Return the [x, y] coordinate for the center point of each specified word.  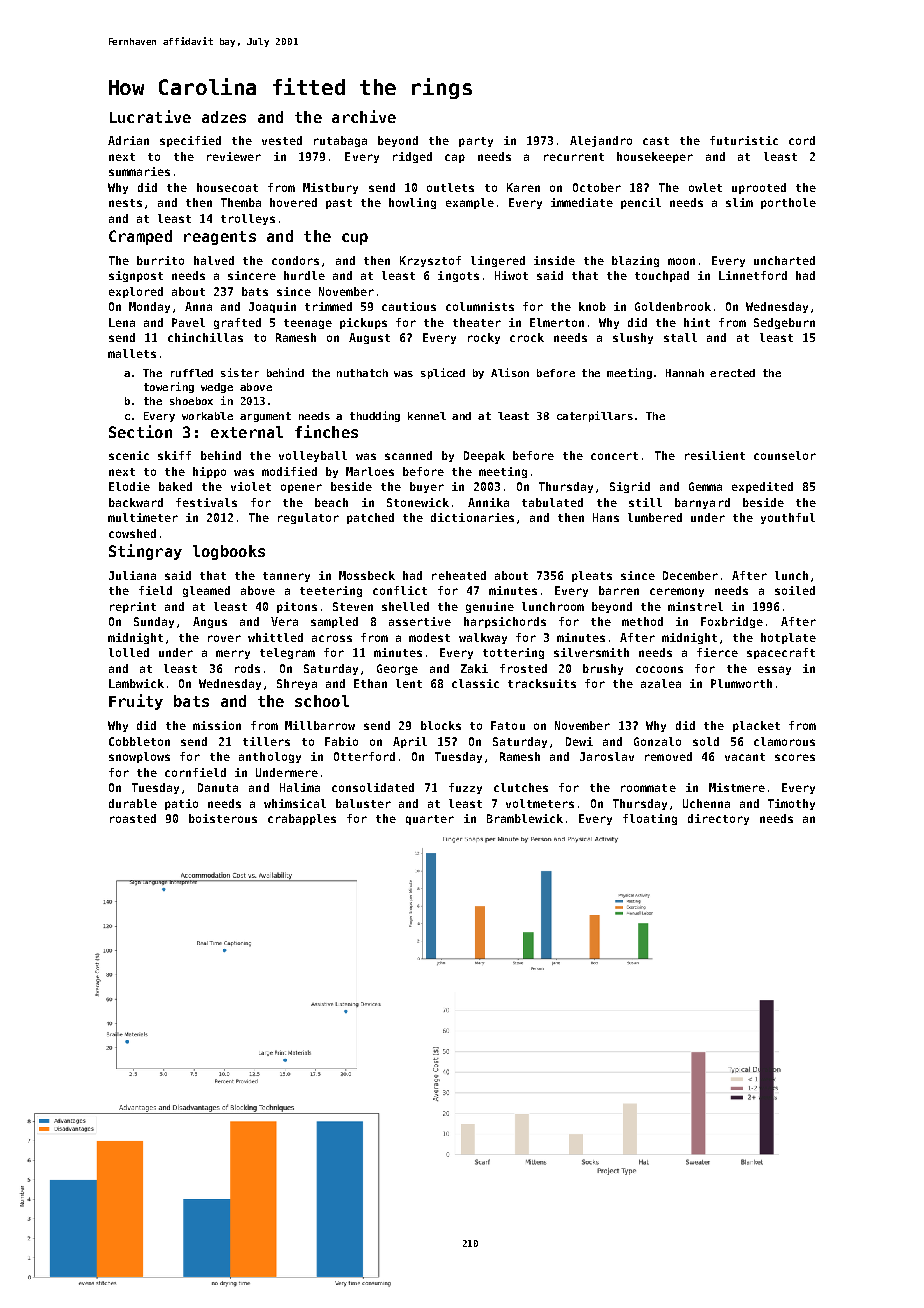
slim [739, 202]
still [645, 502]
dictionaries [472, 517]
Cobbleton [139, 741]
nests [125, 203]
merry [233, 654]
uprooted [759, 188]
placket [756, 726]
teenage [308, 324]
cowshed [132, 533]
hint [697, 322]
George [397, 669]
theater [477, 322]
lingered [498, 261]
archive [364, 116]
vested [282, 140]
